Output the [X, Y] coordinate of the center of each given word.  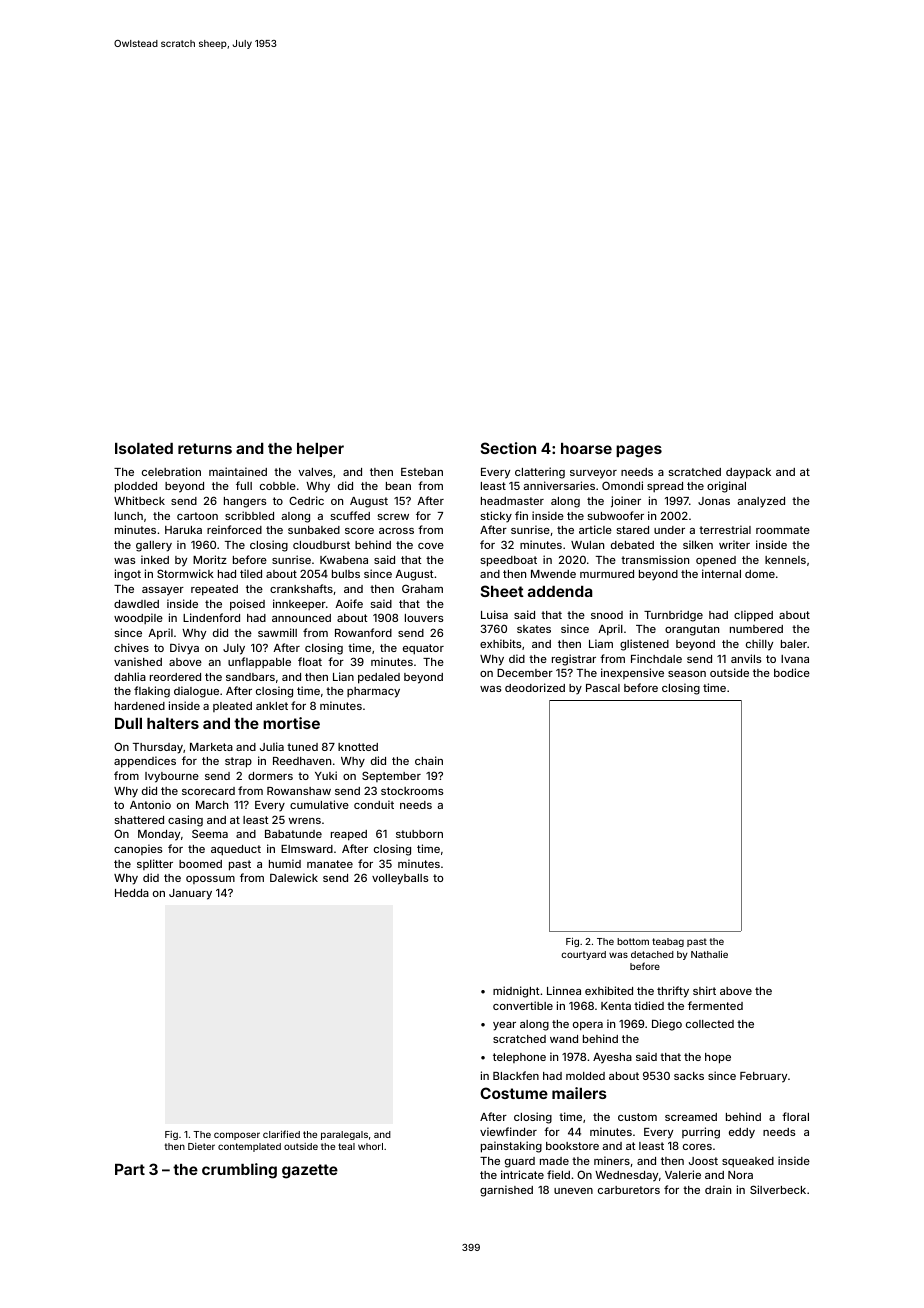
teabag [668, 942]
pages [639, 451]
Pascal [603, 688]
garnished [506, 1191]
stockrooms [412, 791]
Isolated [144, 448]
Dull [128, 723]
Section [508, 448]
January [190, 894]
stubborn [419, 834]
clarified [281, 1134]
